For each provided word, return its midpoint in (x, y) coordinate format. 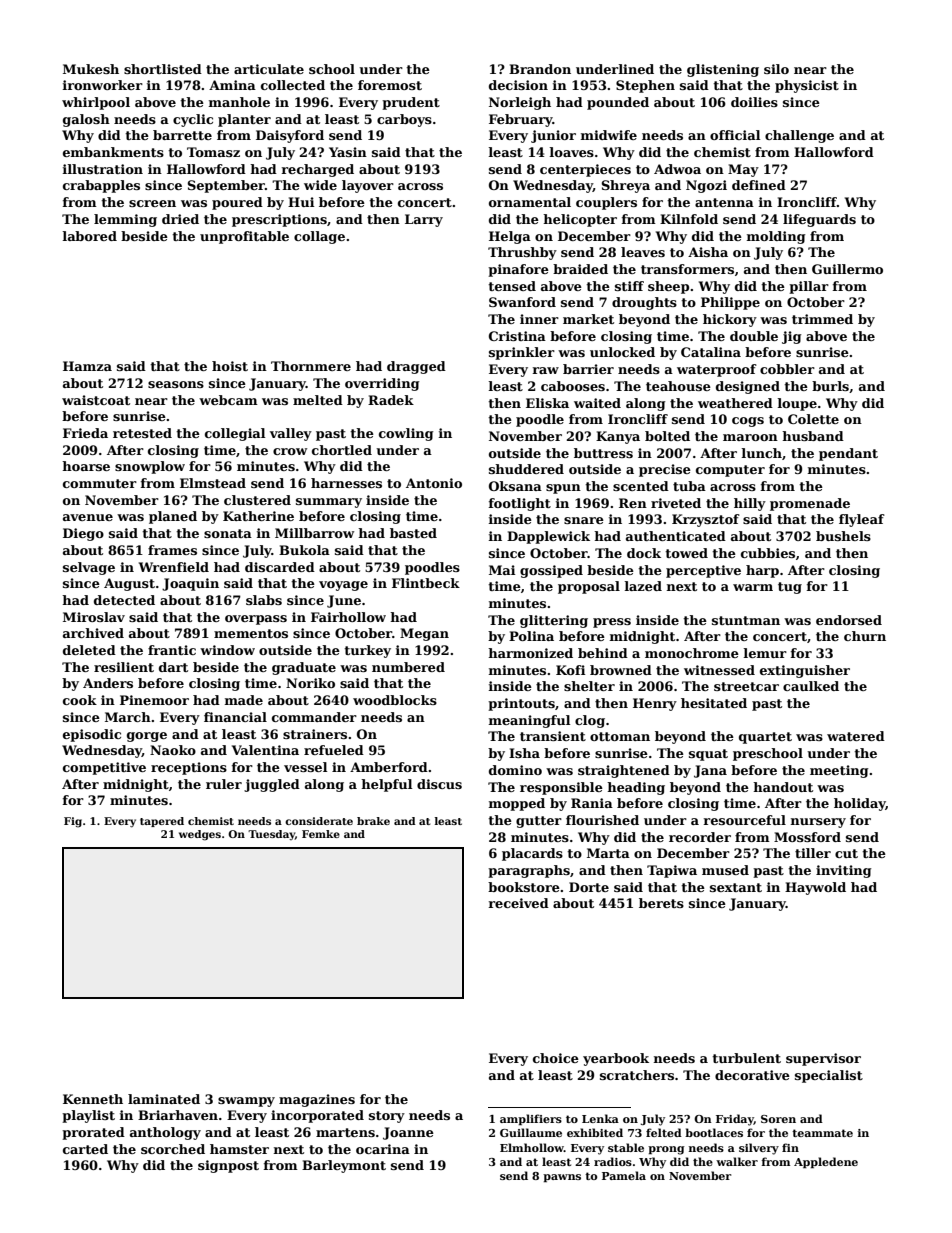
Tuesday (271, 835)
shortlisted (163, 69)
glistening (723, 70)
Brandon (540, 69)
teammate (822, 1133)
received (519, 903)
